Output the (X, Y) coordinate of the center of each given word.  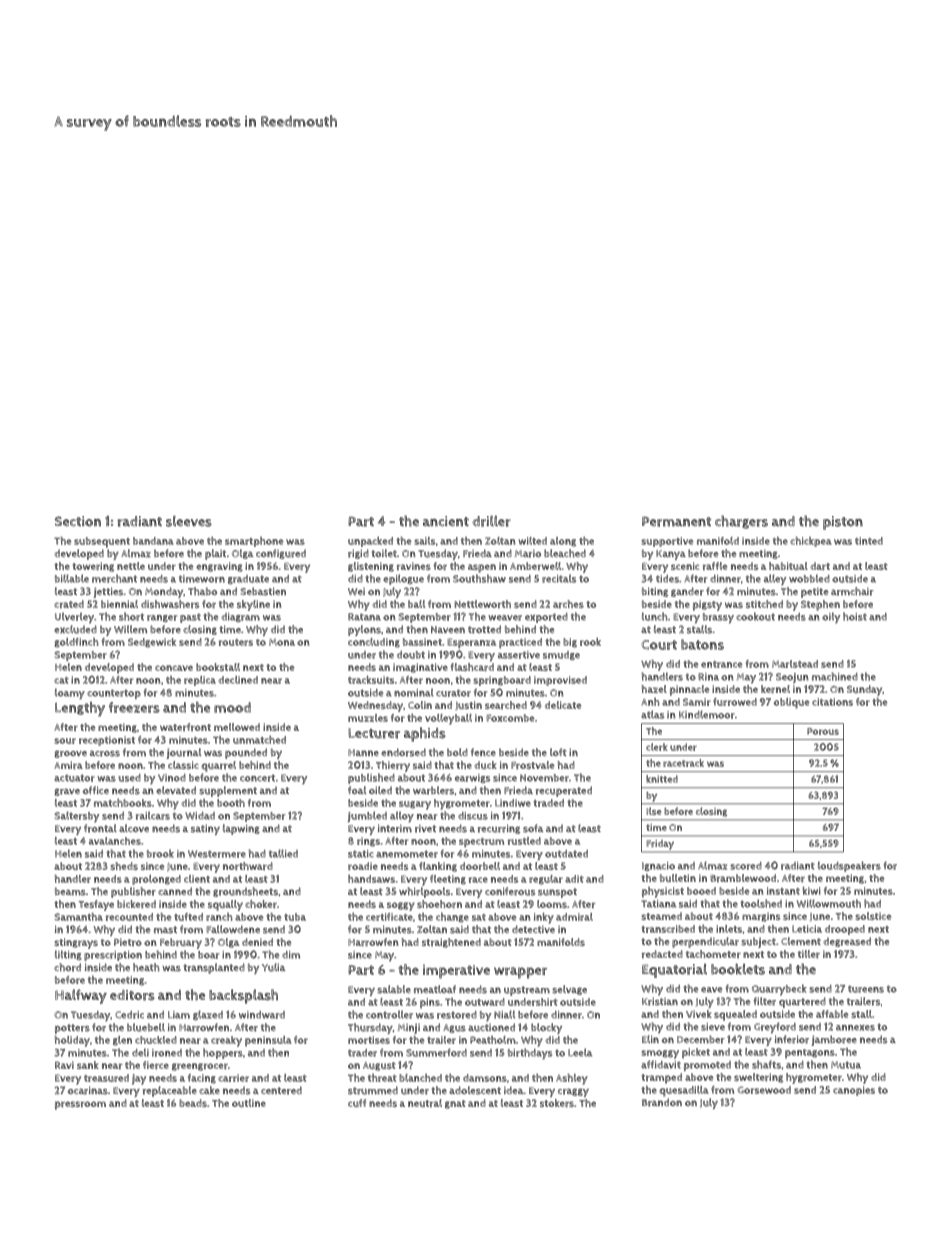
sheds (124, 866)
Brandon (662, 1102)
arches (568, 604)
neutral (425, 1103)
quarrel (219, 766)
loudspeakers (849, 866)
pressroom (80, 1105)
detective (533, 929)
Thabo (202, 591)
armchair (852, 591)
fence (483, 752)
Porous (823, 731)
